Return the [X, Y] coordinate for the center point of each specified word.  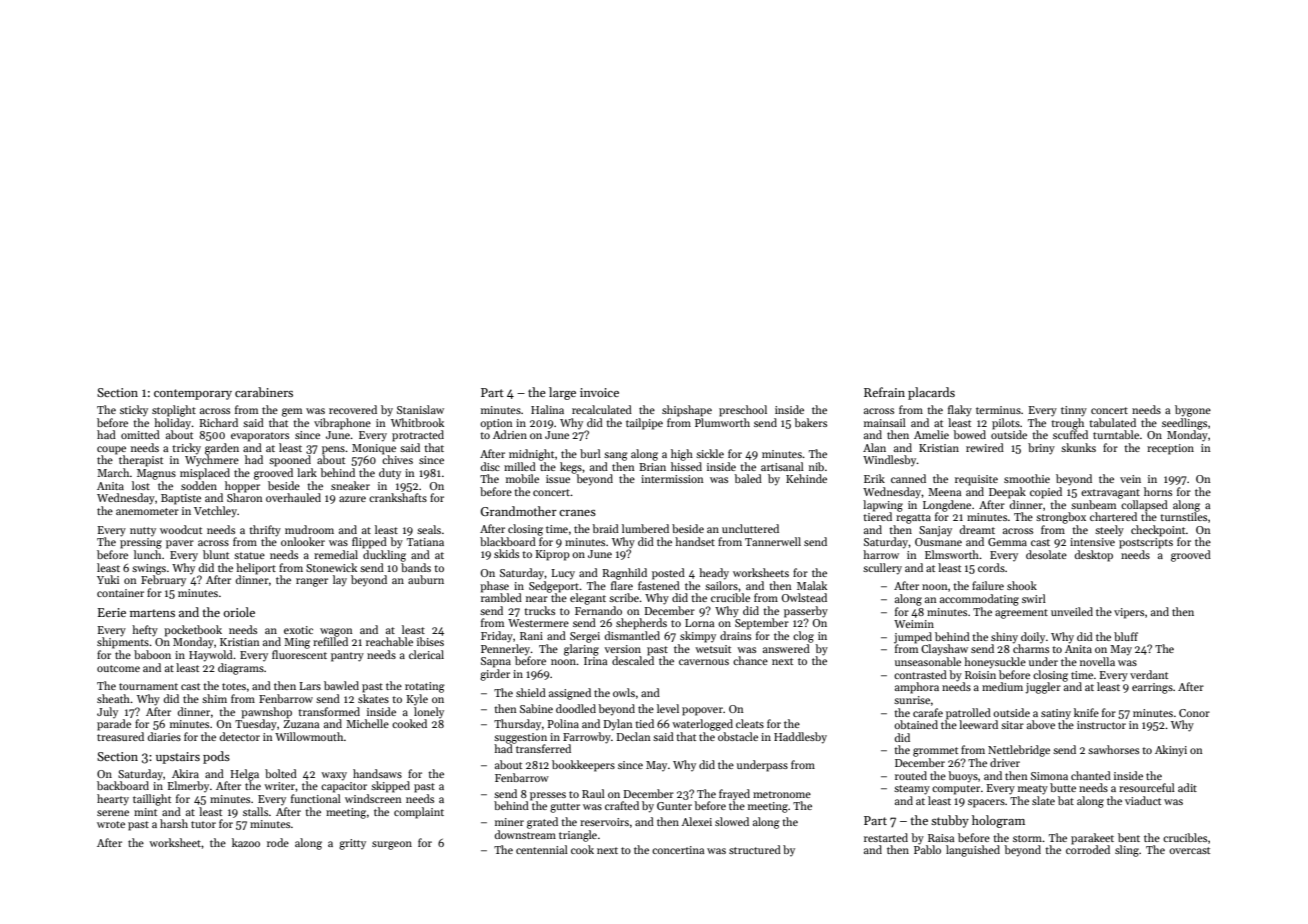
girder [495, 675]
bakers [810, 422]
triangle [578, 836]
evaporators [260, 437]
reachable [389, 641]
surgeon [392, 845]
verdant [1149, 674]
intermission [672, 479]
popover [702, 711]
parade [114, 725]
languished [973, 851]
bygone [1193, 411]
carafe [928, 712]
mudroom [309, 529]
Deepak [1007, 493]
